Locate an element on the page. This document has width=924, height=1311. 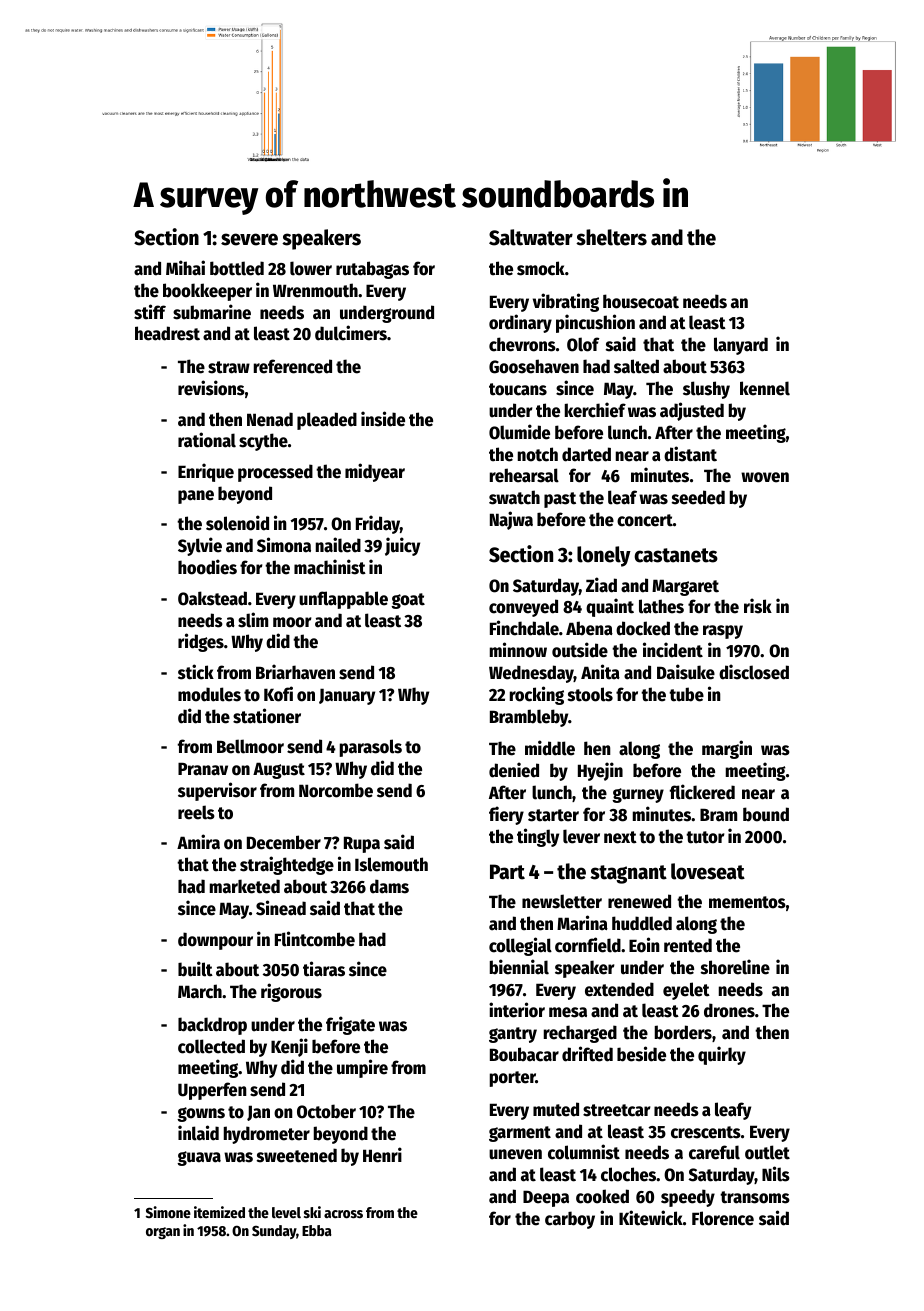
bound is located at coordinates (766, 814).
